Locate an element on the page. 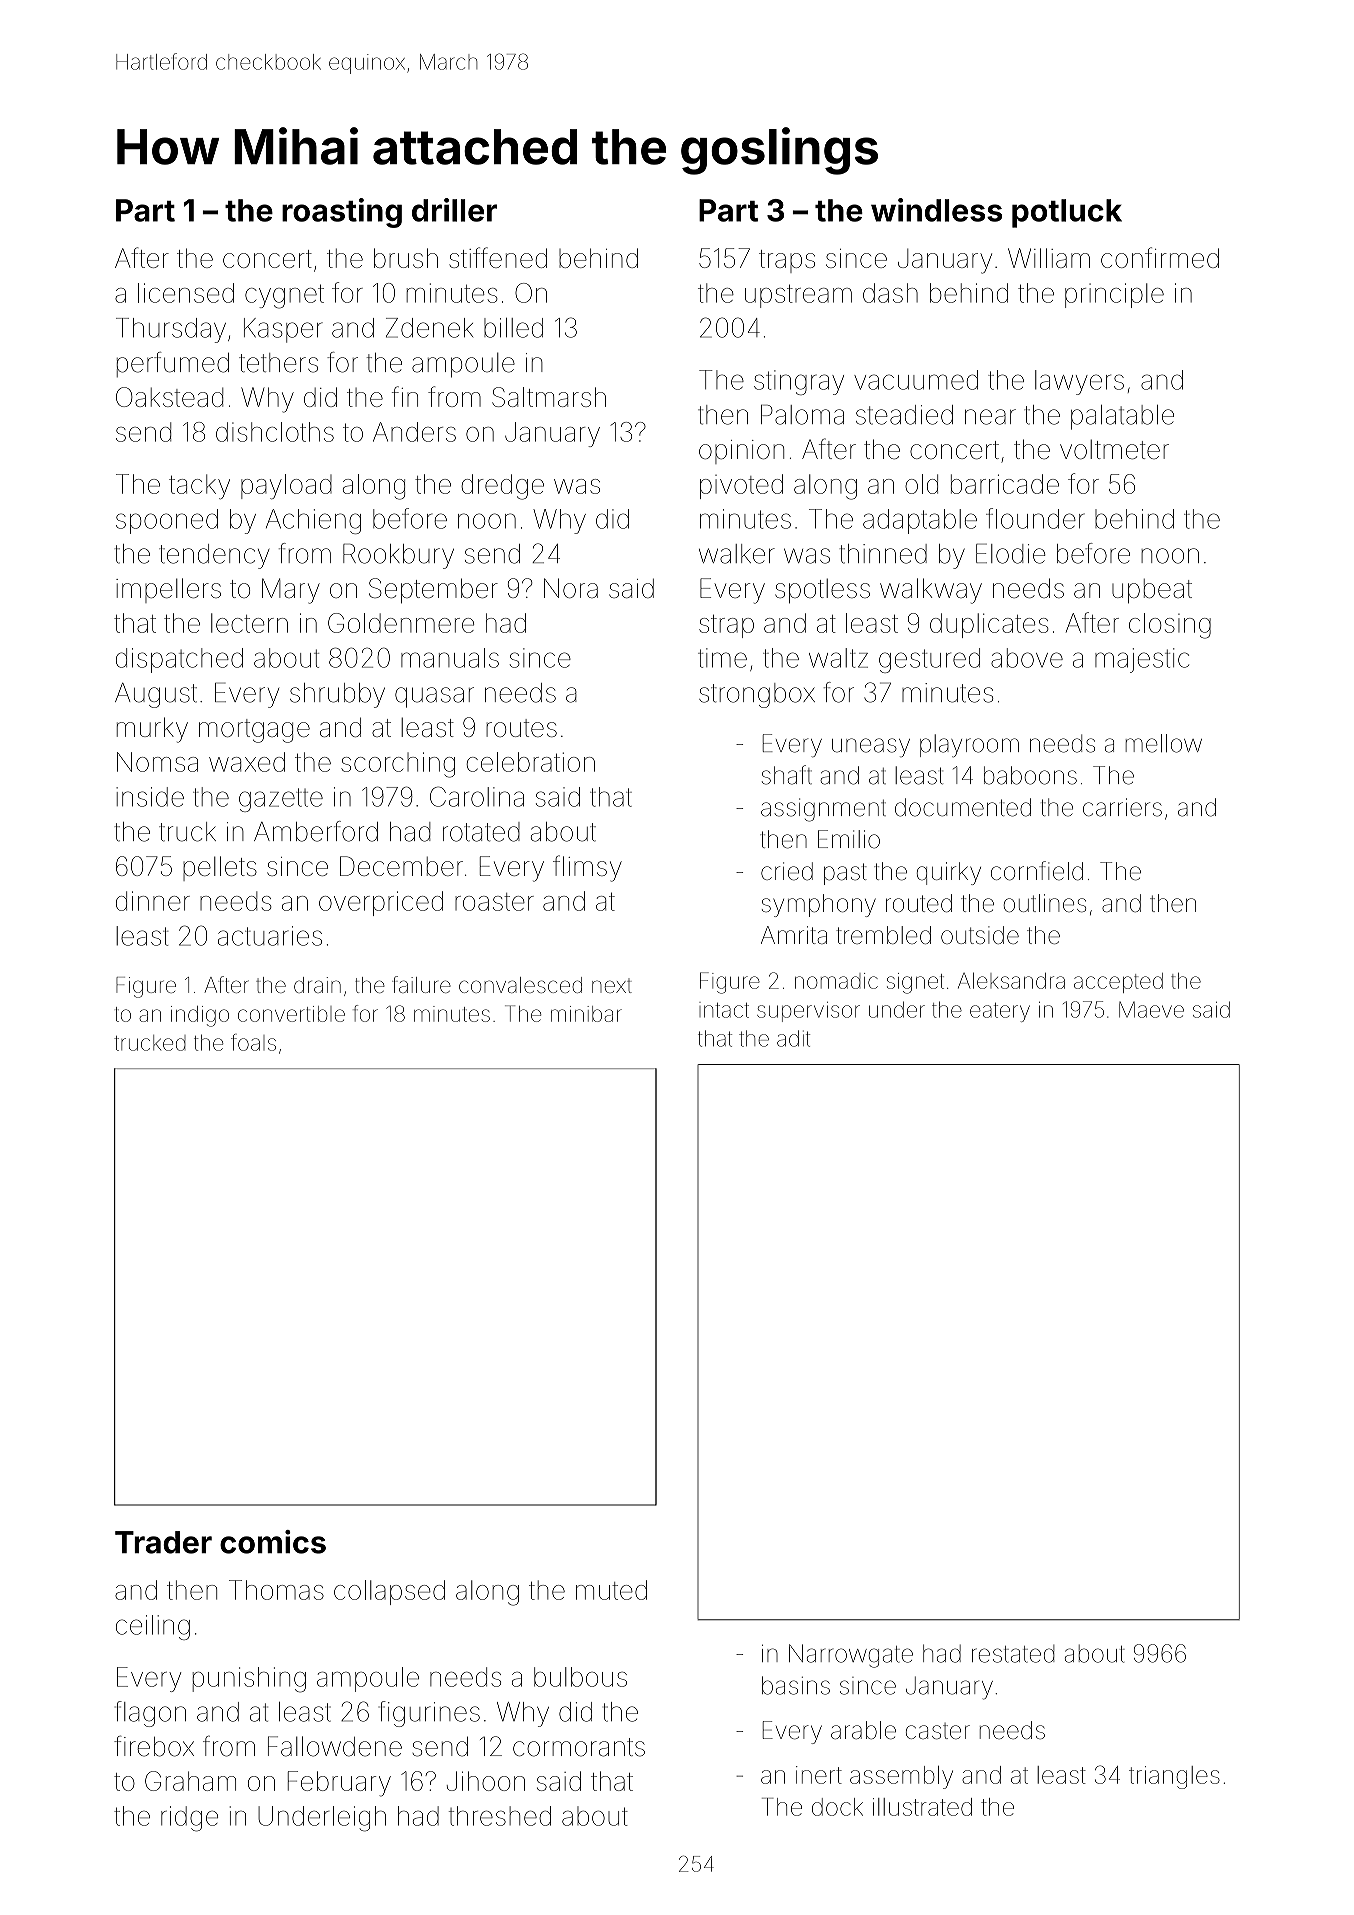  potluck is located at coordinates (1067, 213).
